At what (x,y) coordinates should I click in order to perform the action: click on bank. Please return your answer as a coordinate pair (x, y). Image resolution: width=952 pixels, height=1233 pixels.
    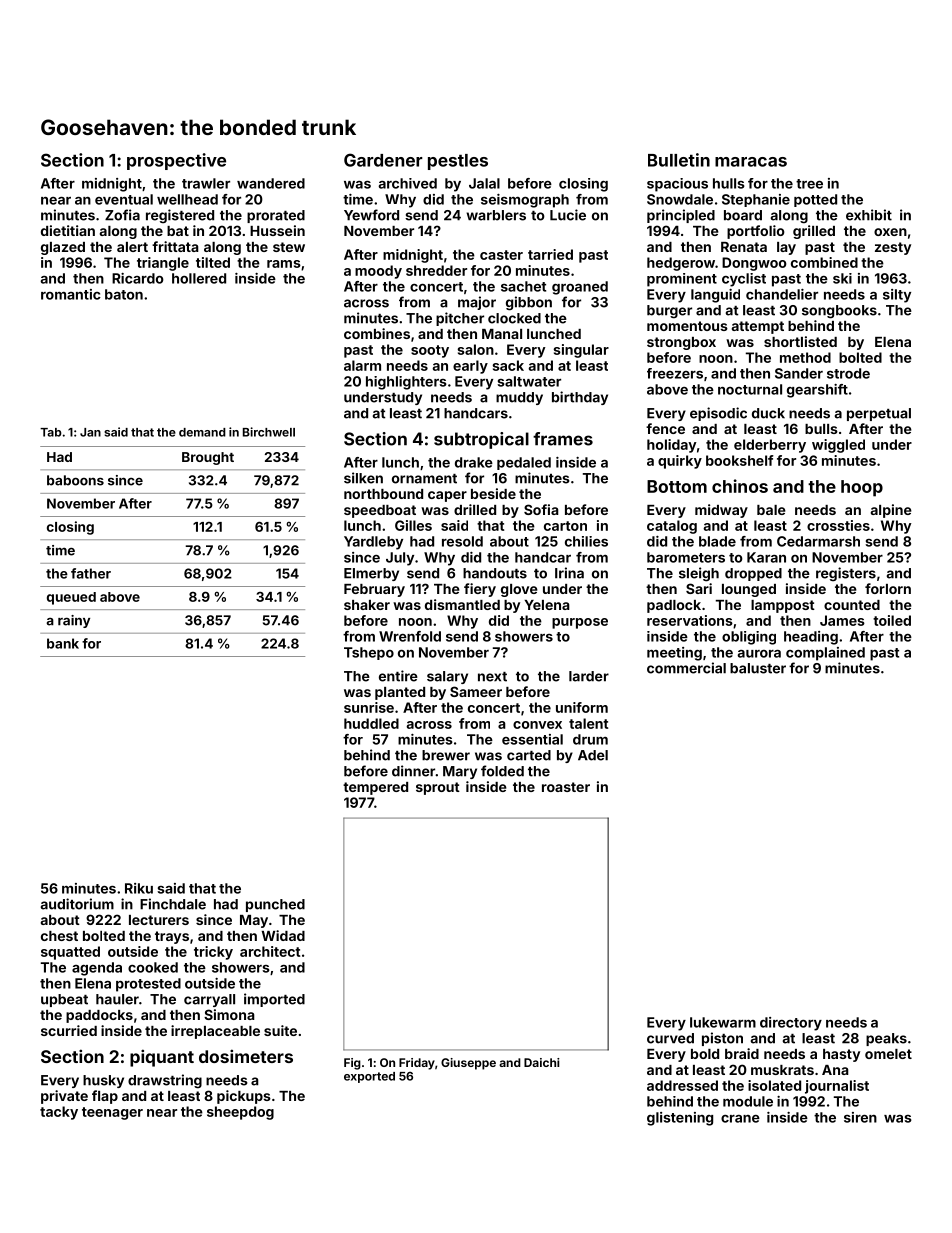
    Looking at the image, I should click on (63, 643).
